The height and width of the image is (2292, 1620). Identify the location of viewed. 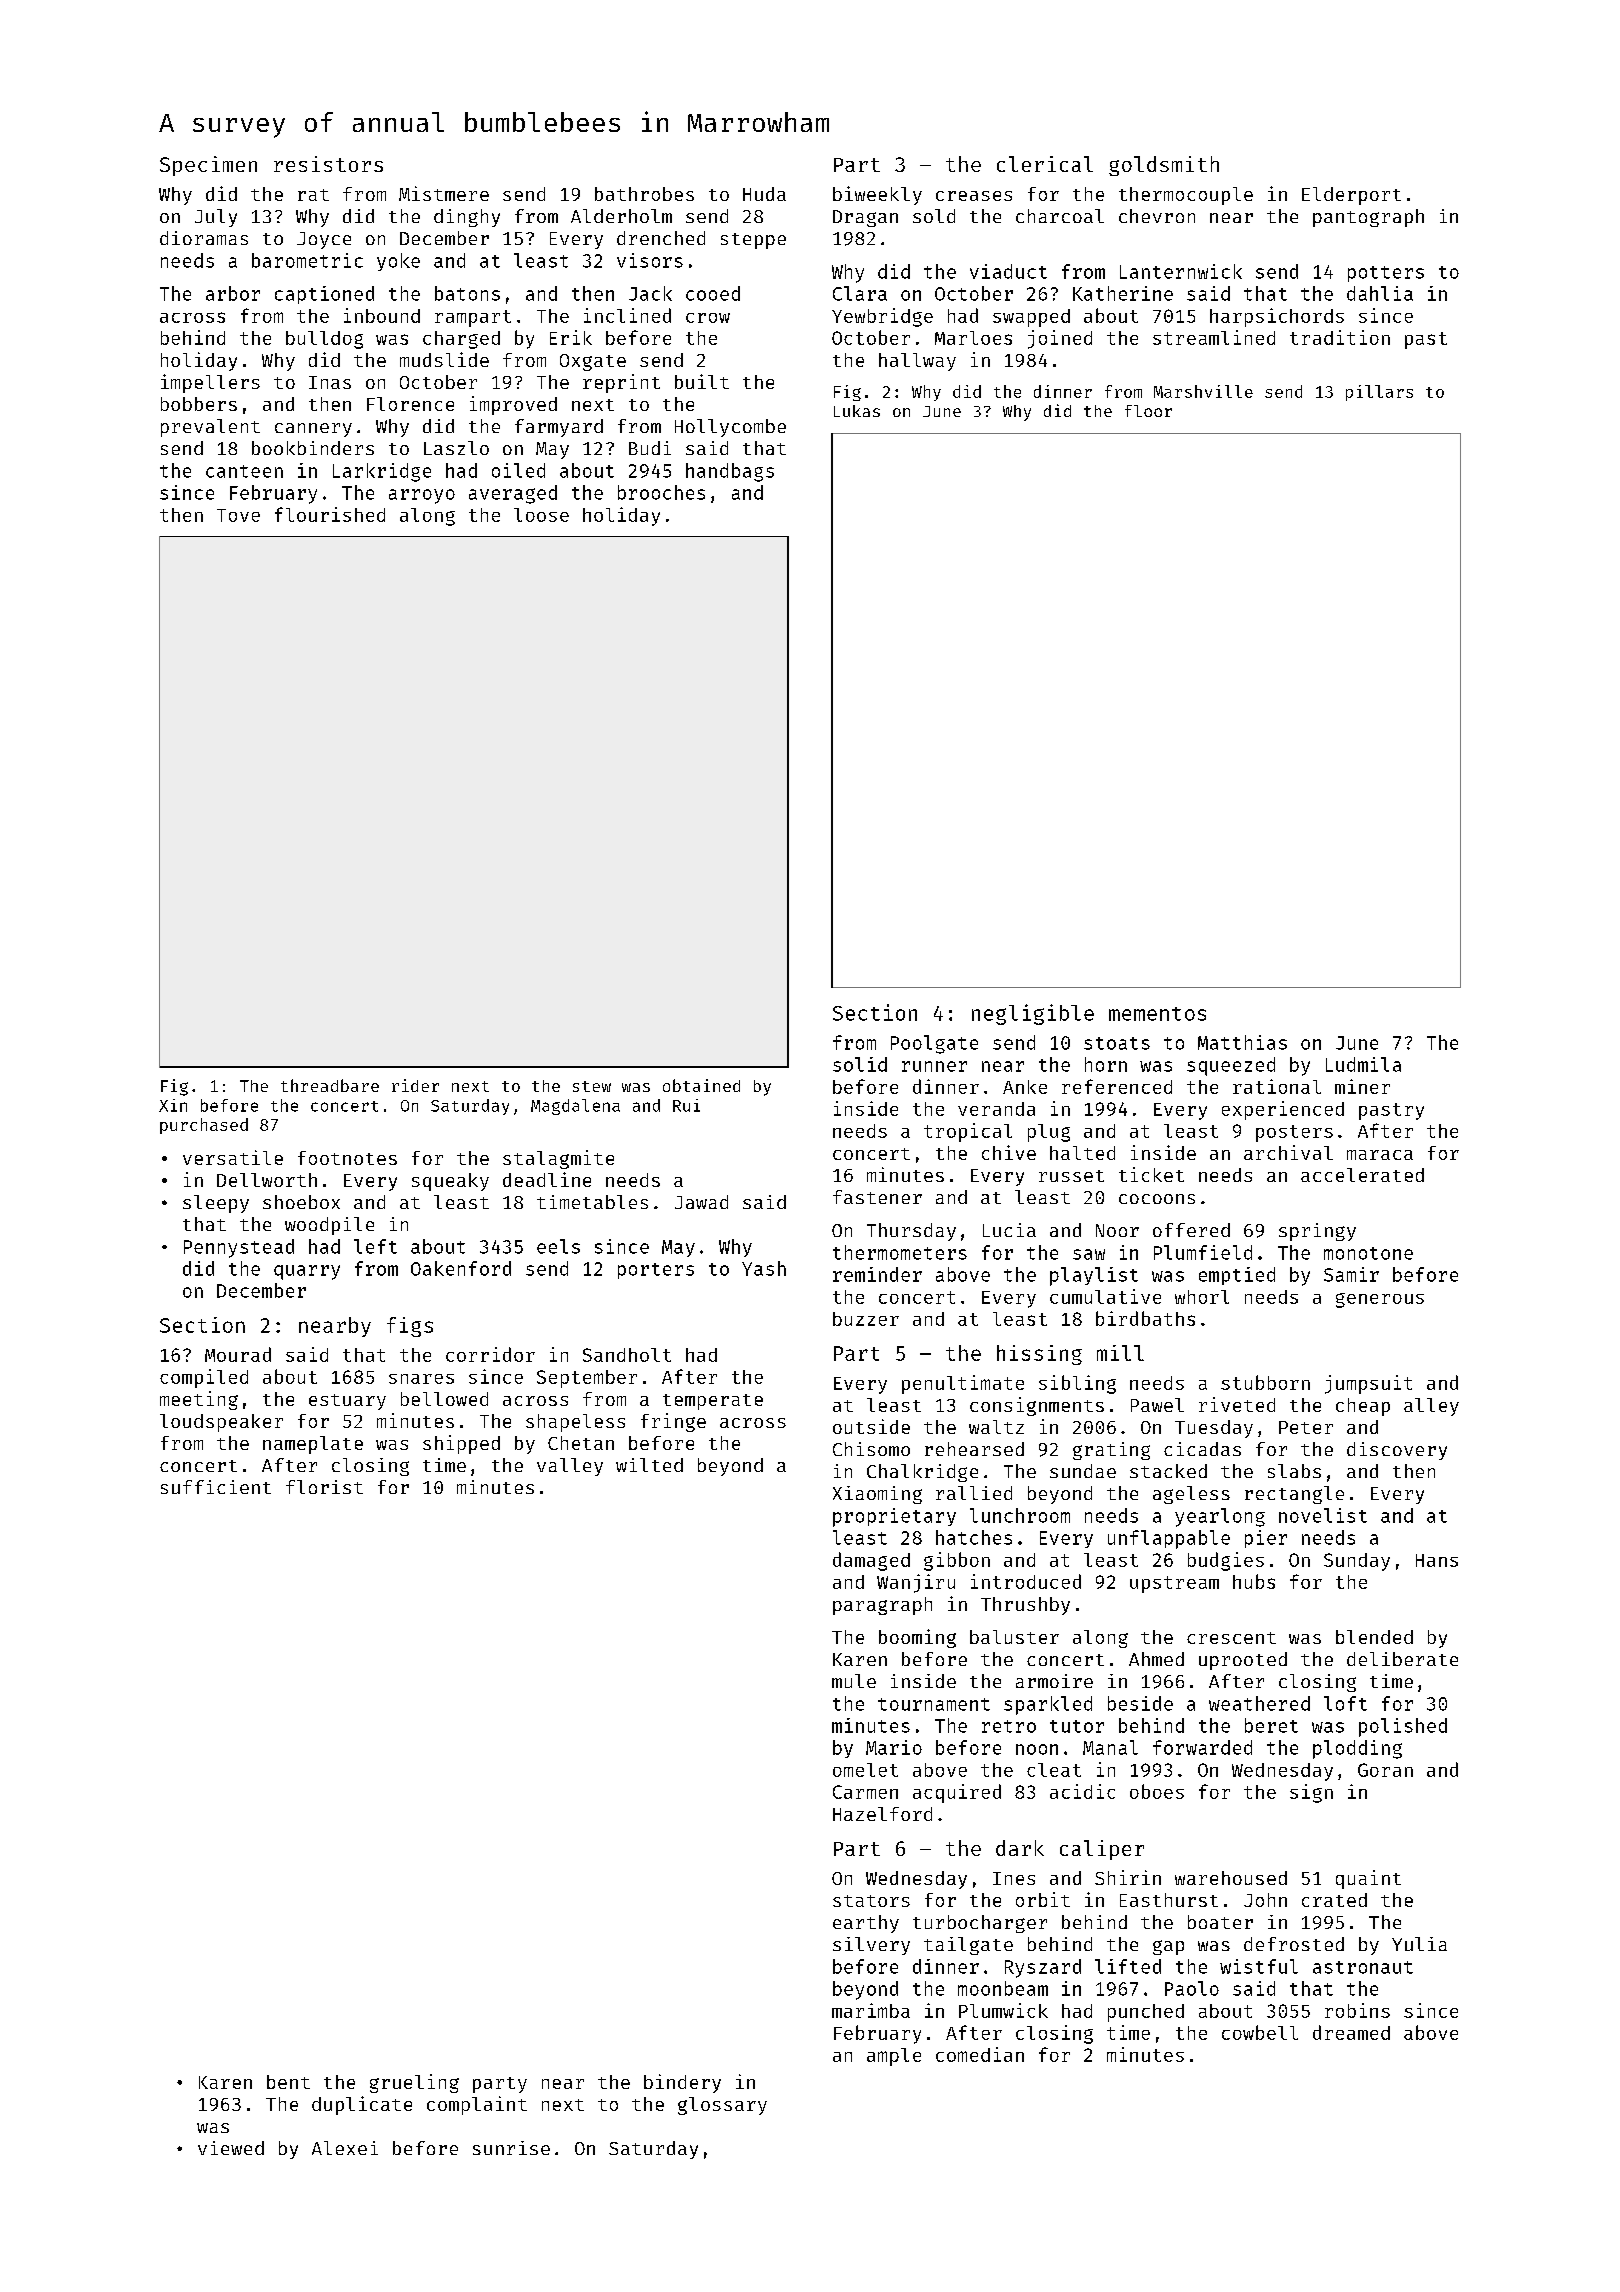
(231, 2148).
